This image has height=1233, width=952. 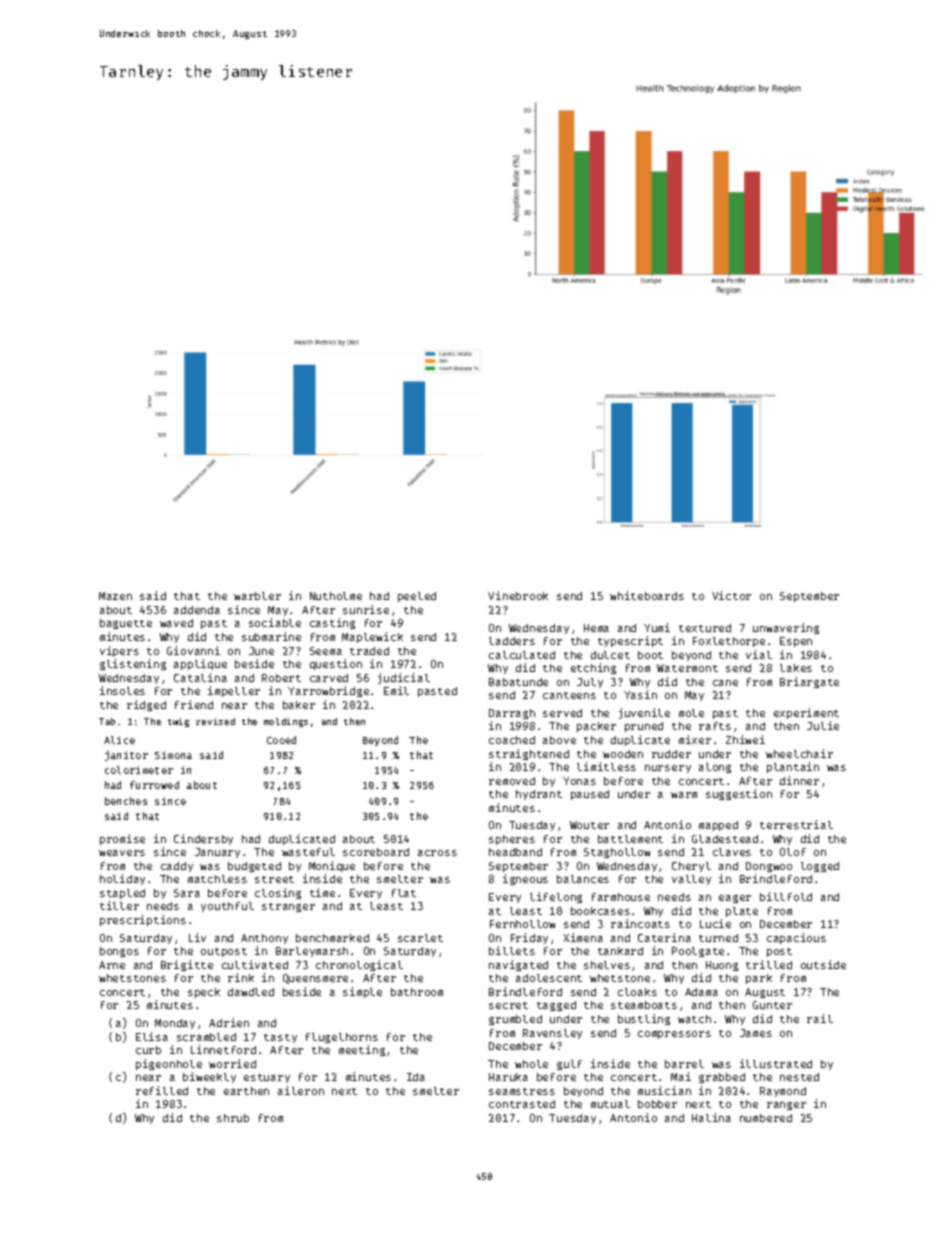 I want to click on Alice, so click(x=119, y=740).
